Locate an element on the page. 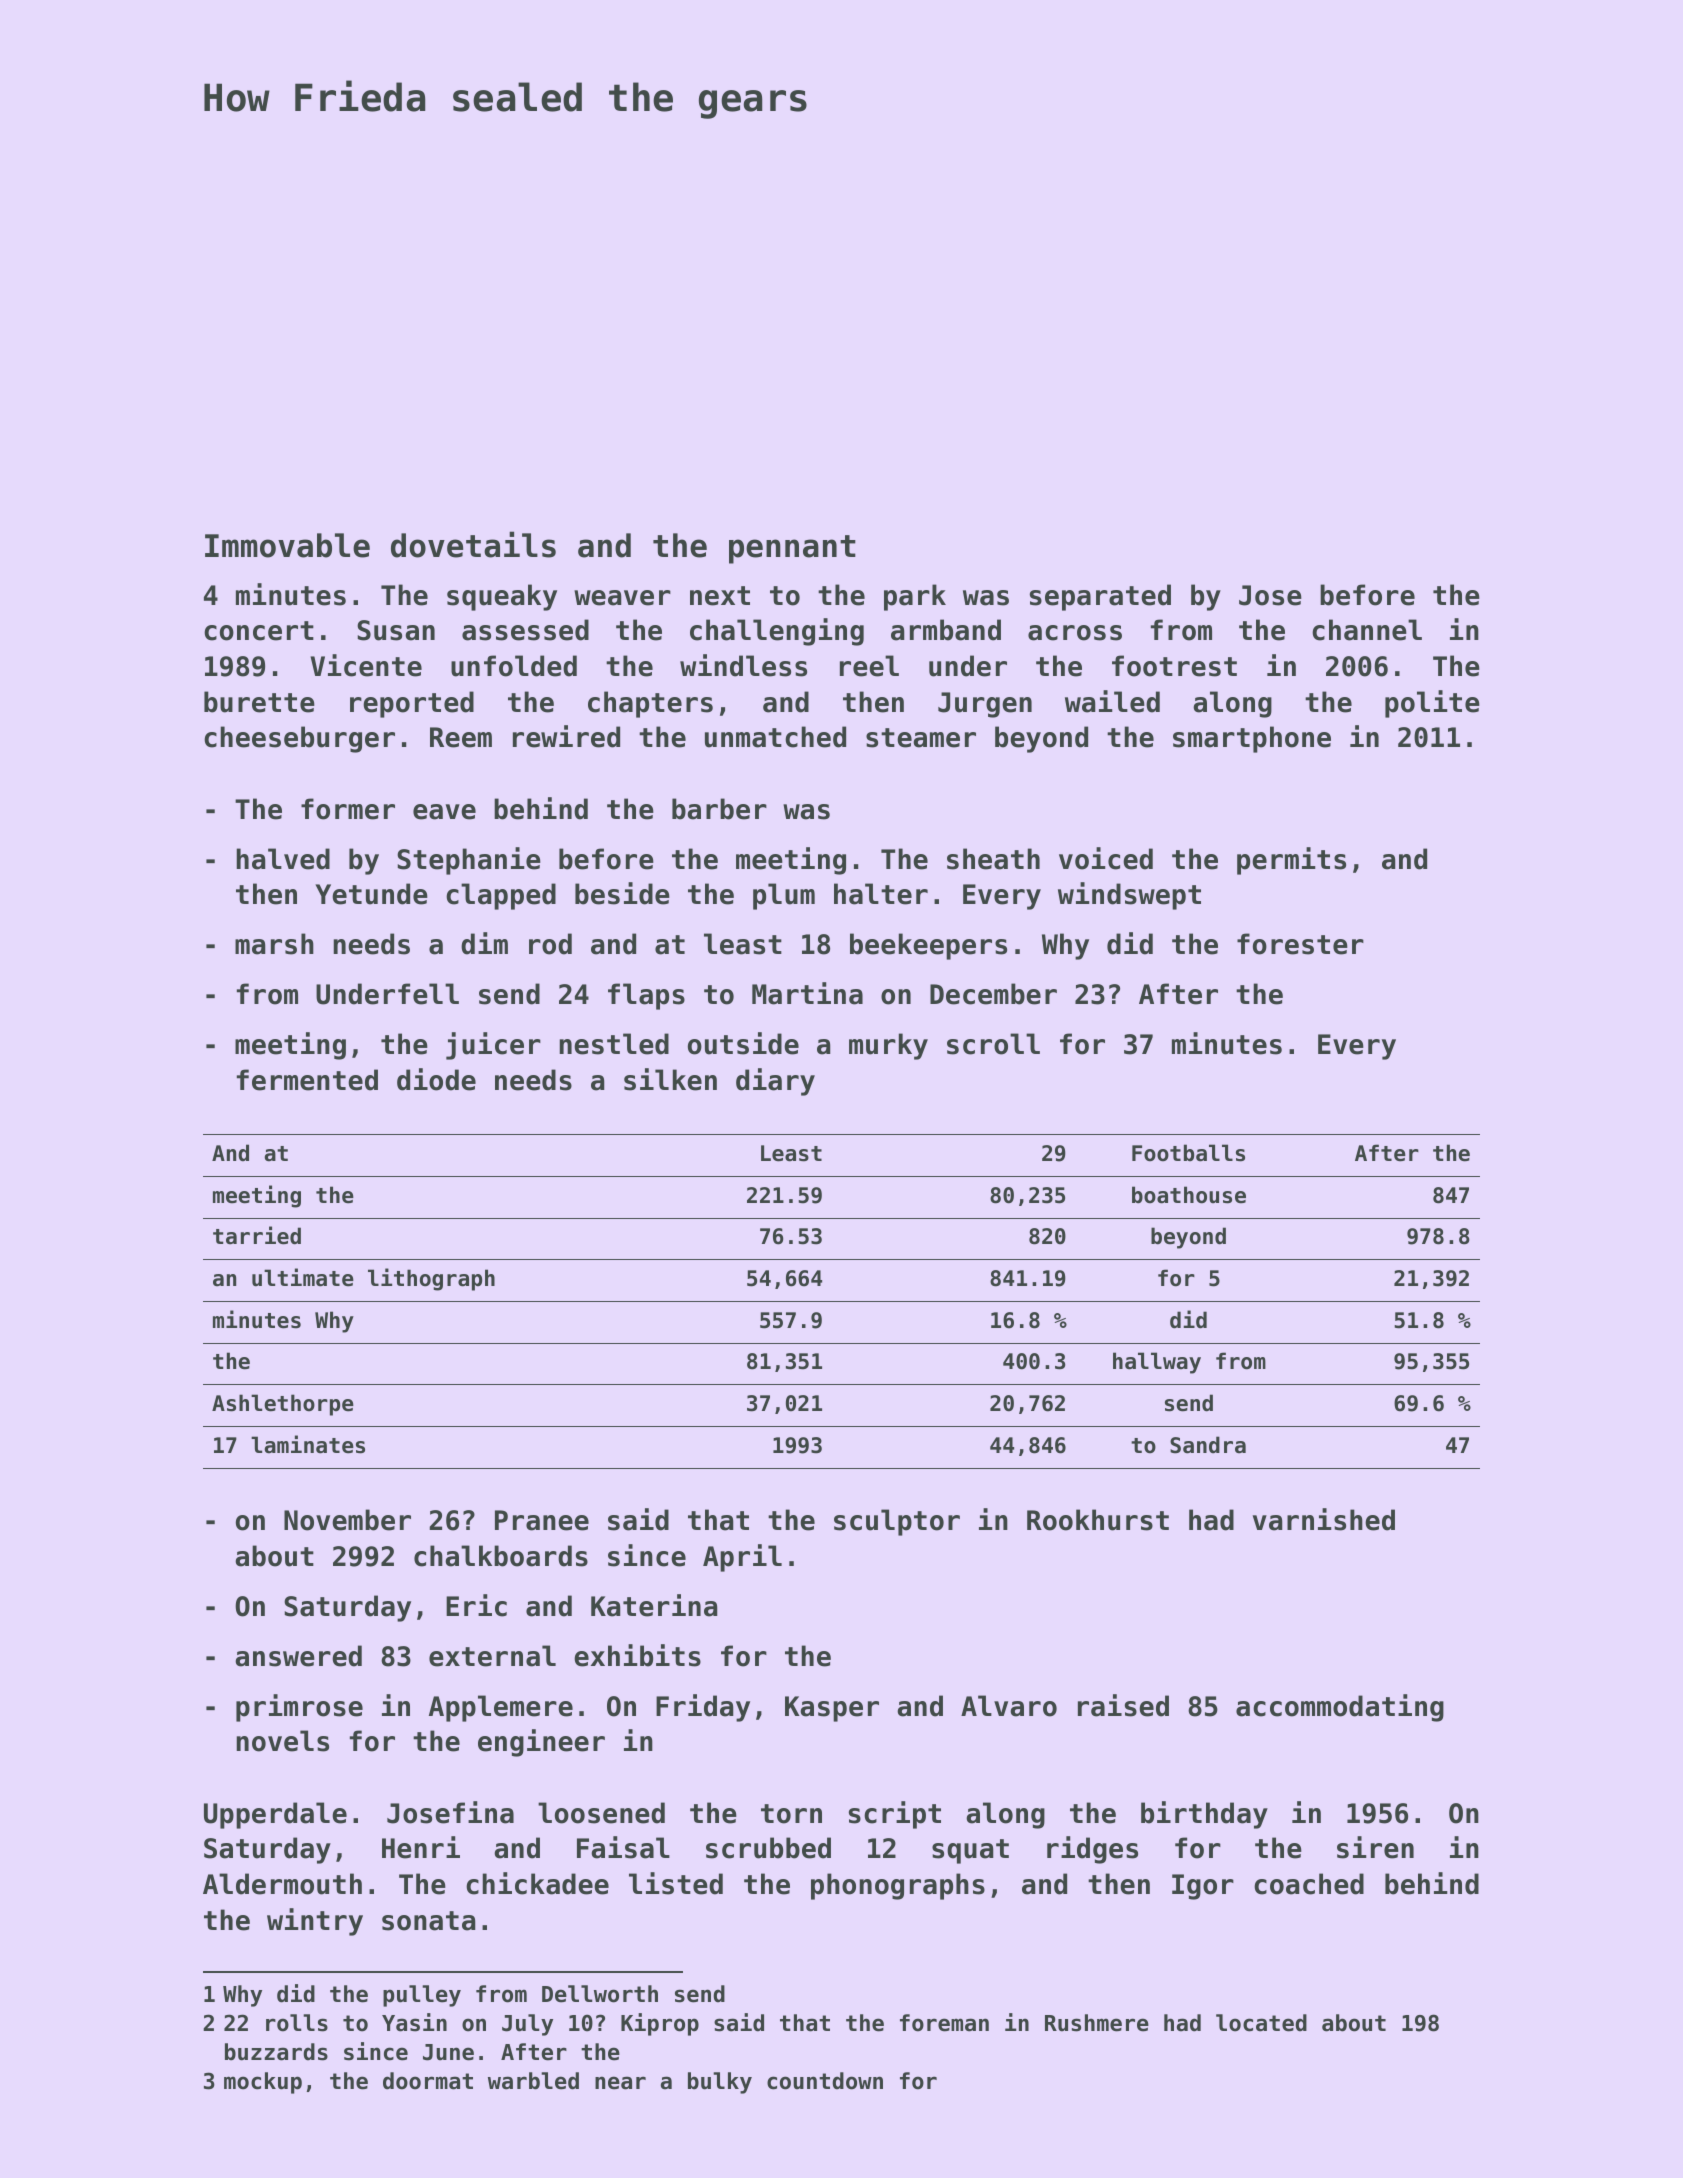 This page has width=1683, height=2178. foreman is located at coordinates (944, 2023).
